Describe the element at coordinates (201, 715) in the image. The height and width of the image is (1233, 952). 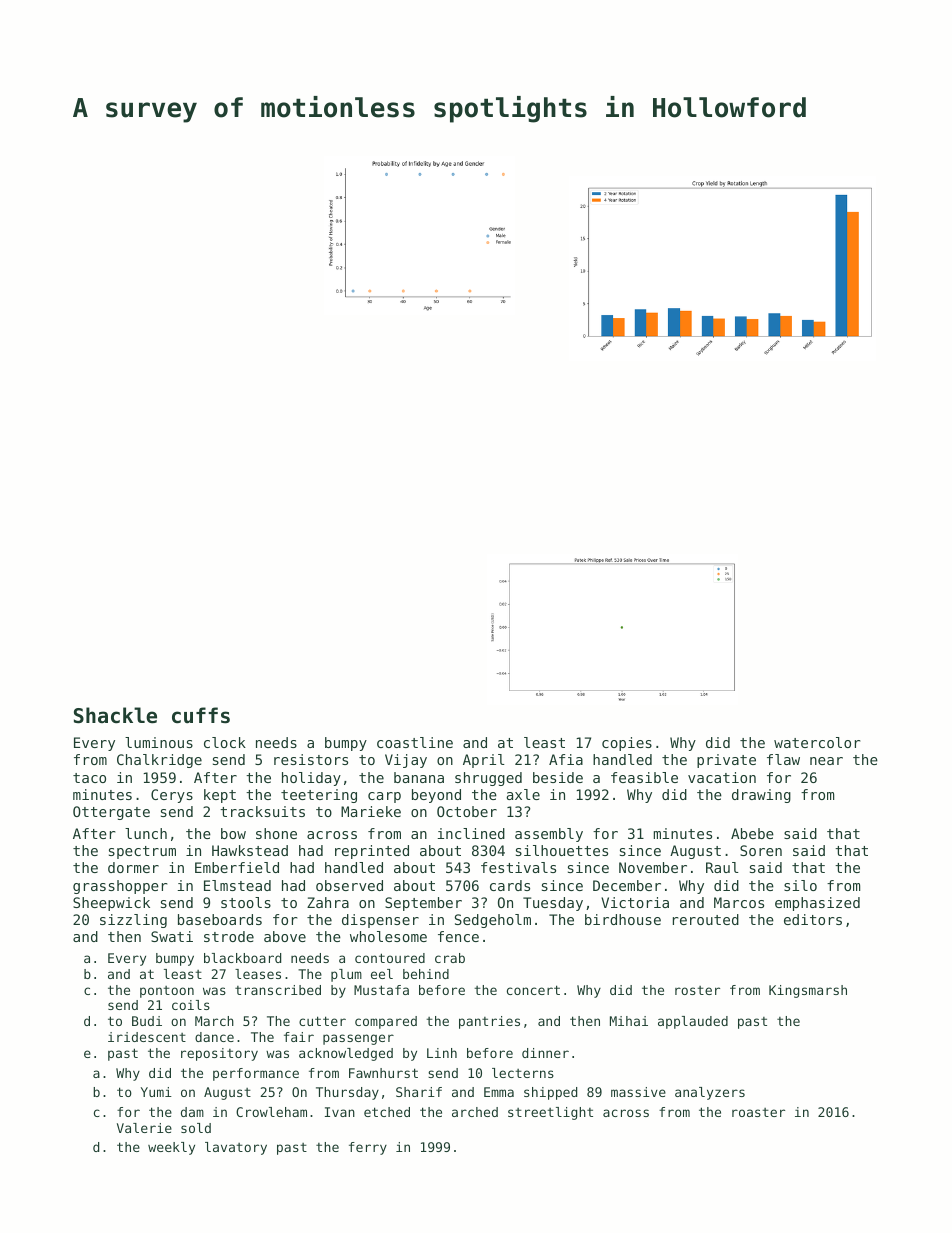
I see `cuffs` at that location.
